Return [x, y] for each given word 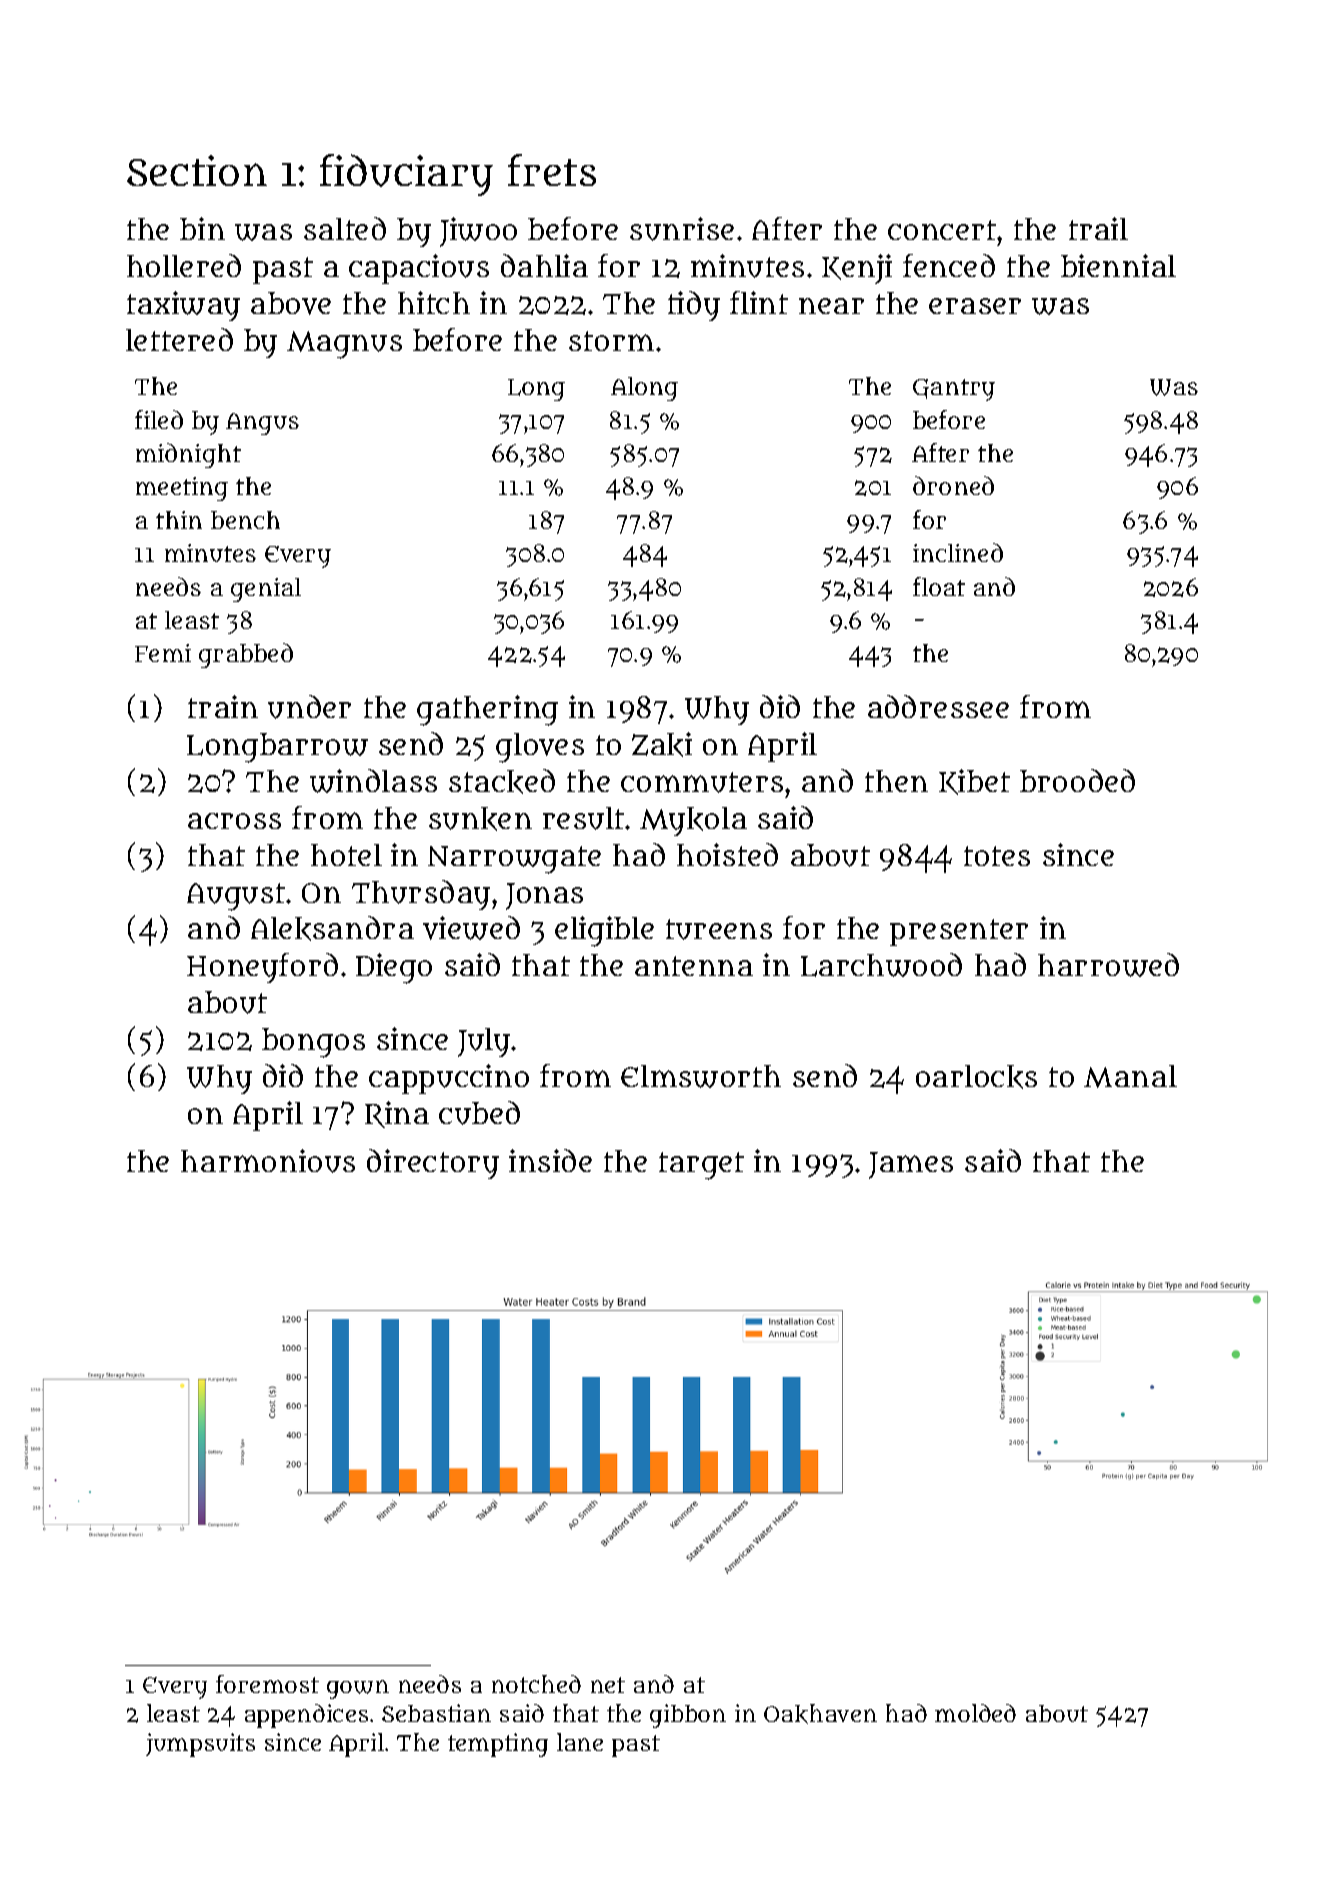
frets [552, 170]
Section [197, 170]
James [911, 1165]
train [223, 706]
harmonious [268, 1161]
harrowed [1108, 965]
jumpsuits [200, 1745]
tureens [719, 929]
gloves [540, 748]
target [701, 1166]
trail [1098, 228]
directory [433, 1164]
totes [997, 856]
